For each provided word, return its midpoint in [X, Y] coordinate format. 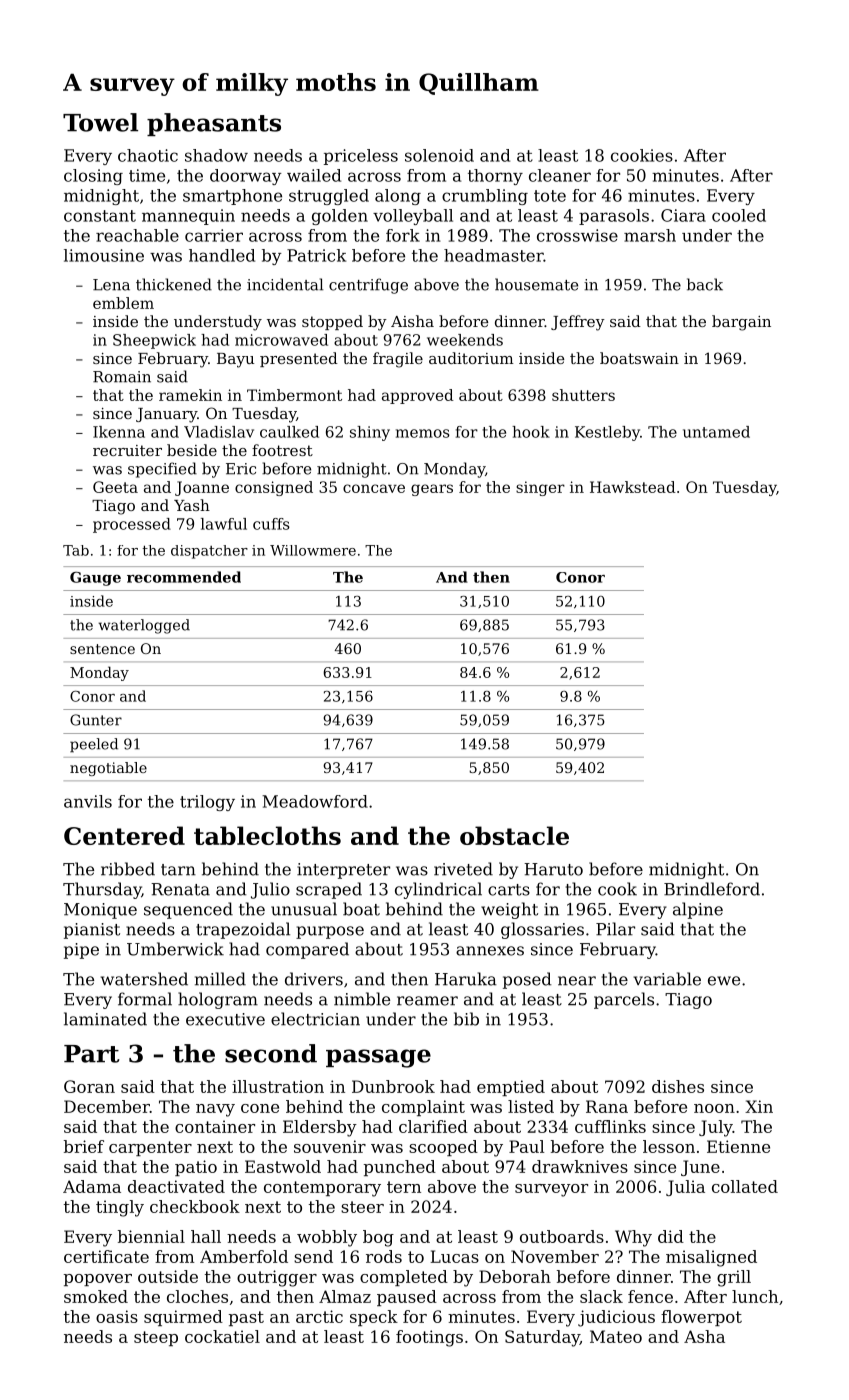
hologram [218, 1000]
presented [299, 359]
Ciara [683, 215]
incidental [285, 284]
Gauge [95, 579]
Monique [100, 911]
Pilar [615, 929]
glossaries [542, 930]
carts [509, 890]
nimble [362, 999]
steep [156, 1338]
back [705, 284]
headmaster [494, 255]
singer [540, 488]
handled [222, 255]
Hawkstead [633, 487]
